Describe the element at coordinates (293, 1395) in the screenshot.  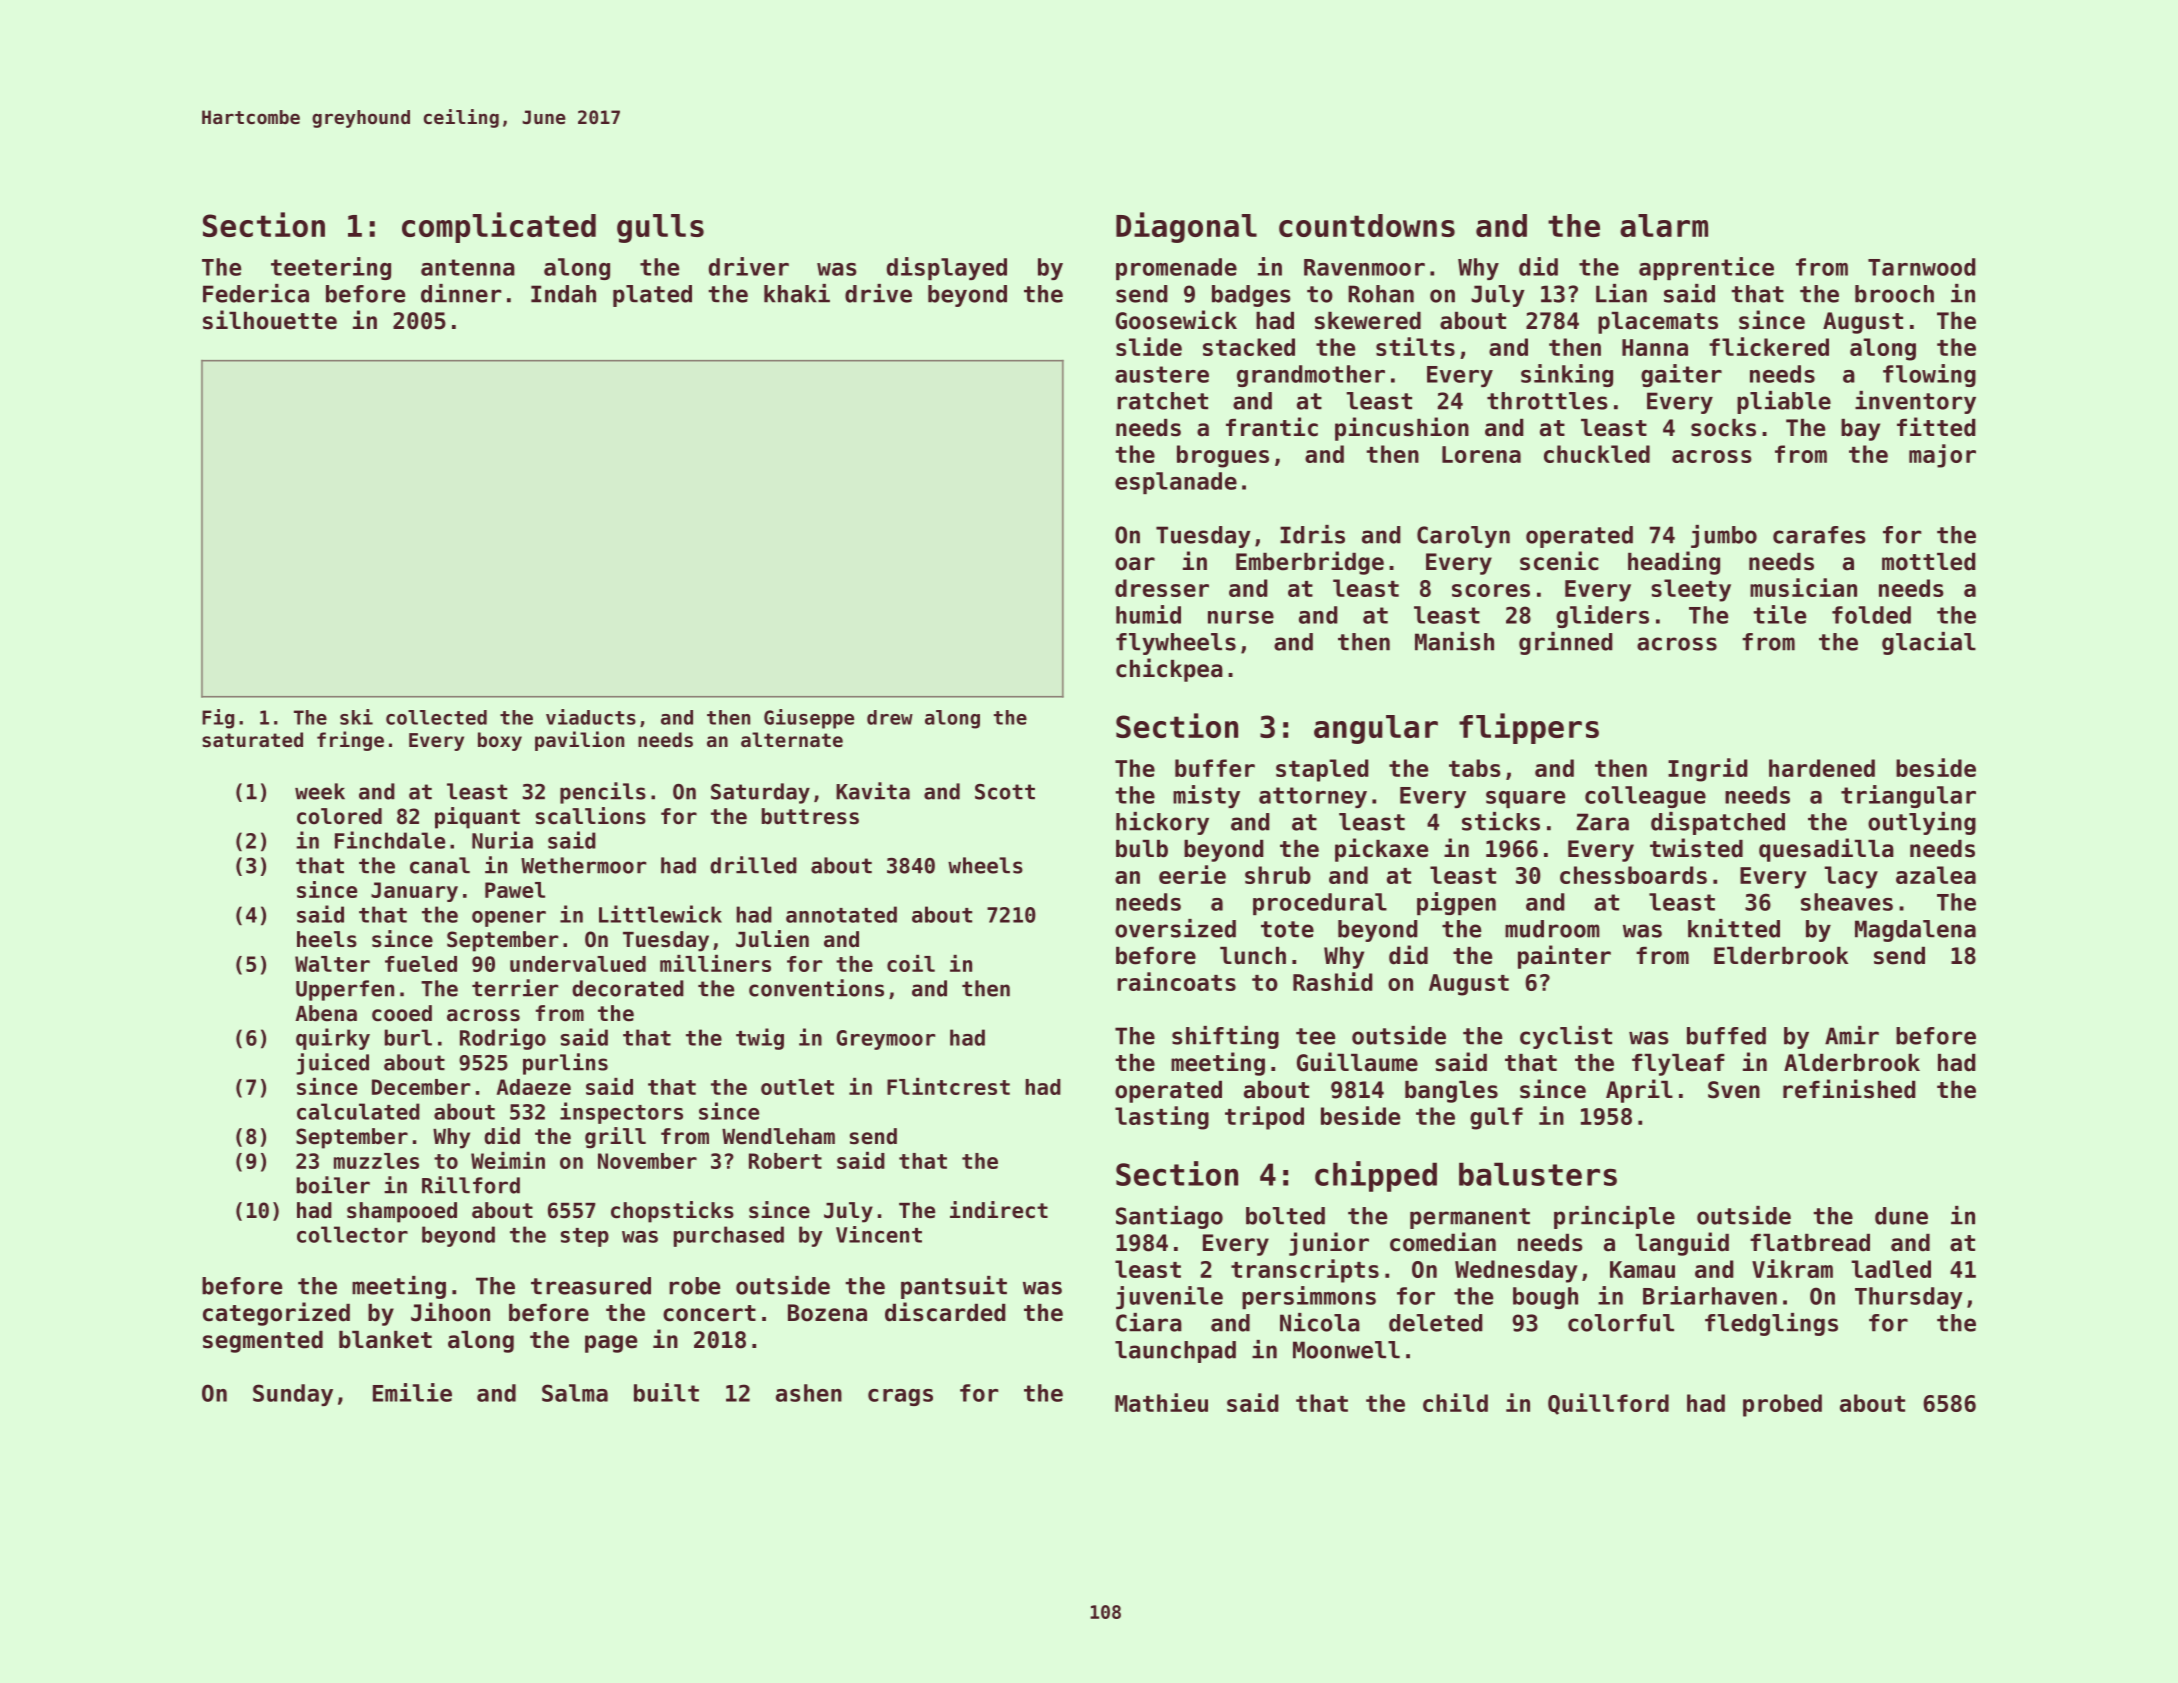
I see `Sunday` at that location.
